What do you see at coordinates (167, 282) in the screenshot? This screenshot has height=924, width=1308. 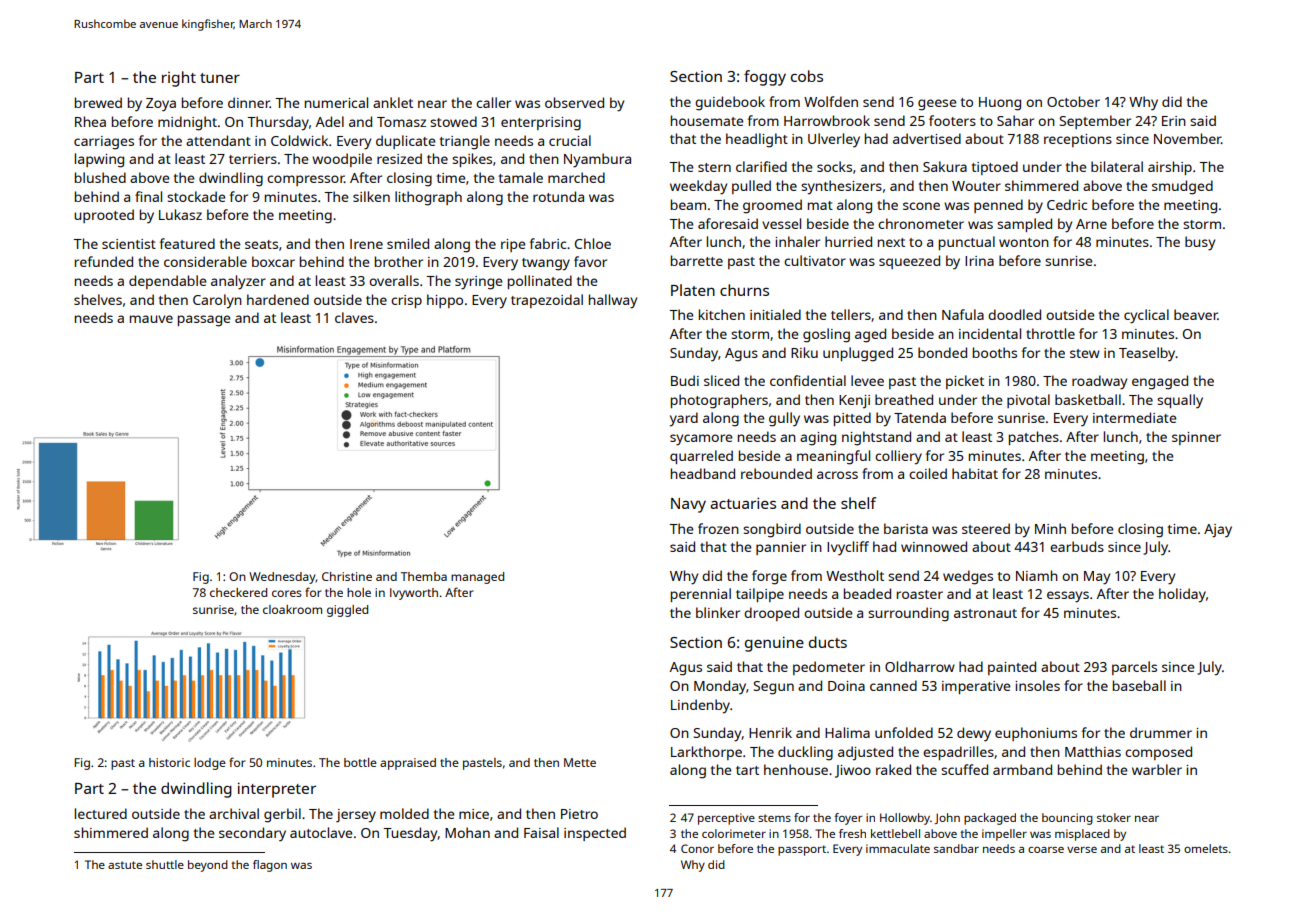 I see `dependable` at bounding box center [167, 282].
